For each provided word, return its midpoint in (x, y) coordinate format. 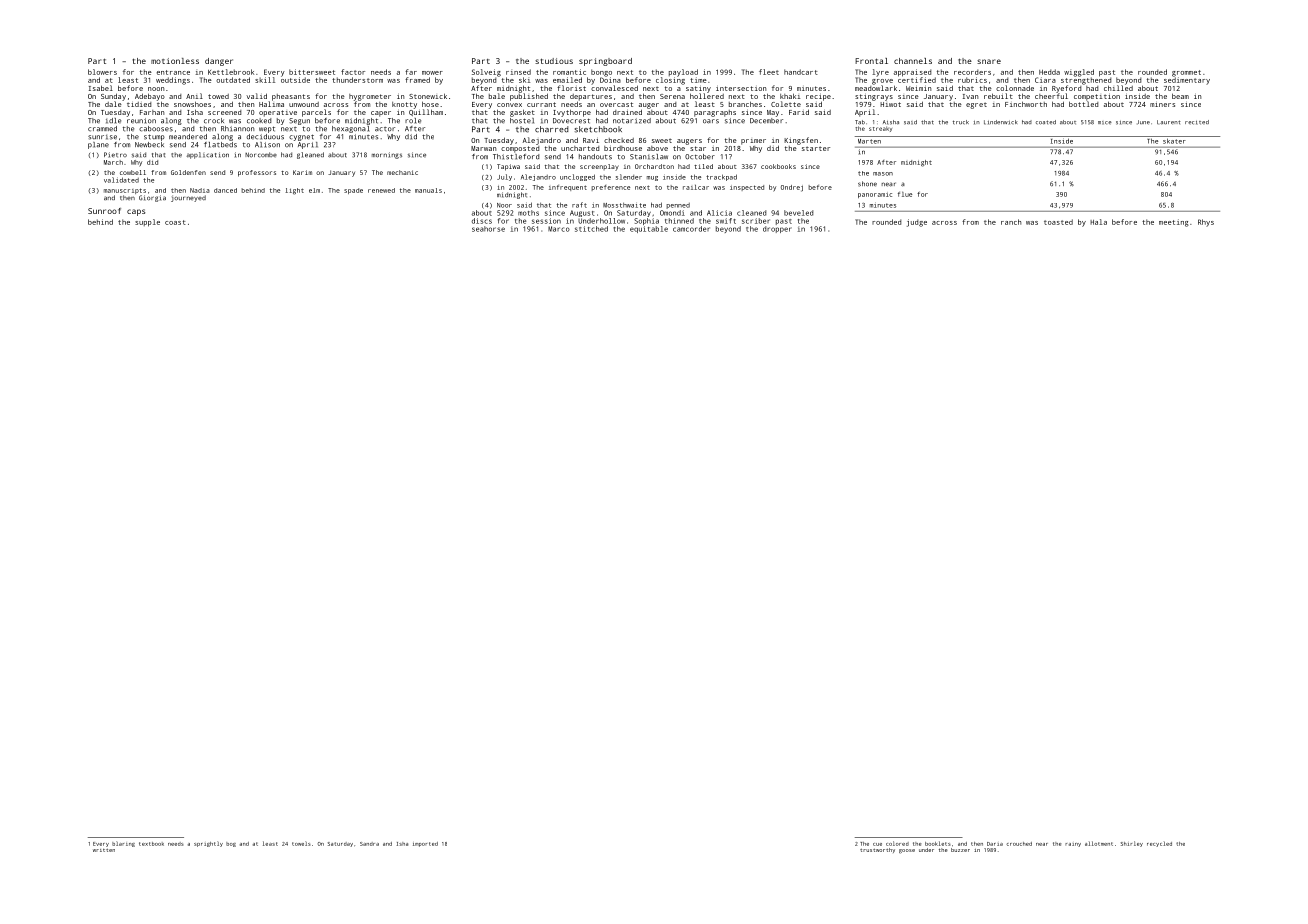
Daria (995, 844)
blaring (123, 844)
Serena (672, 96)
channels (913, 61)
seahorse (488, 229)
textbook (151, 844)
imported (425, 844)
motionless (175, 61)
